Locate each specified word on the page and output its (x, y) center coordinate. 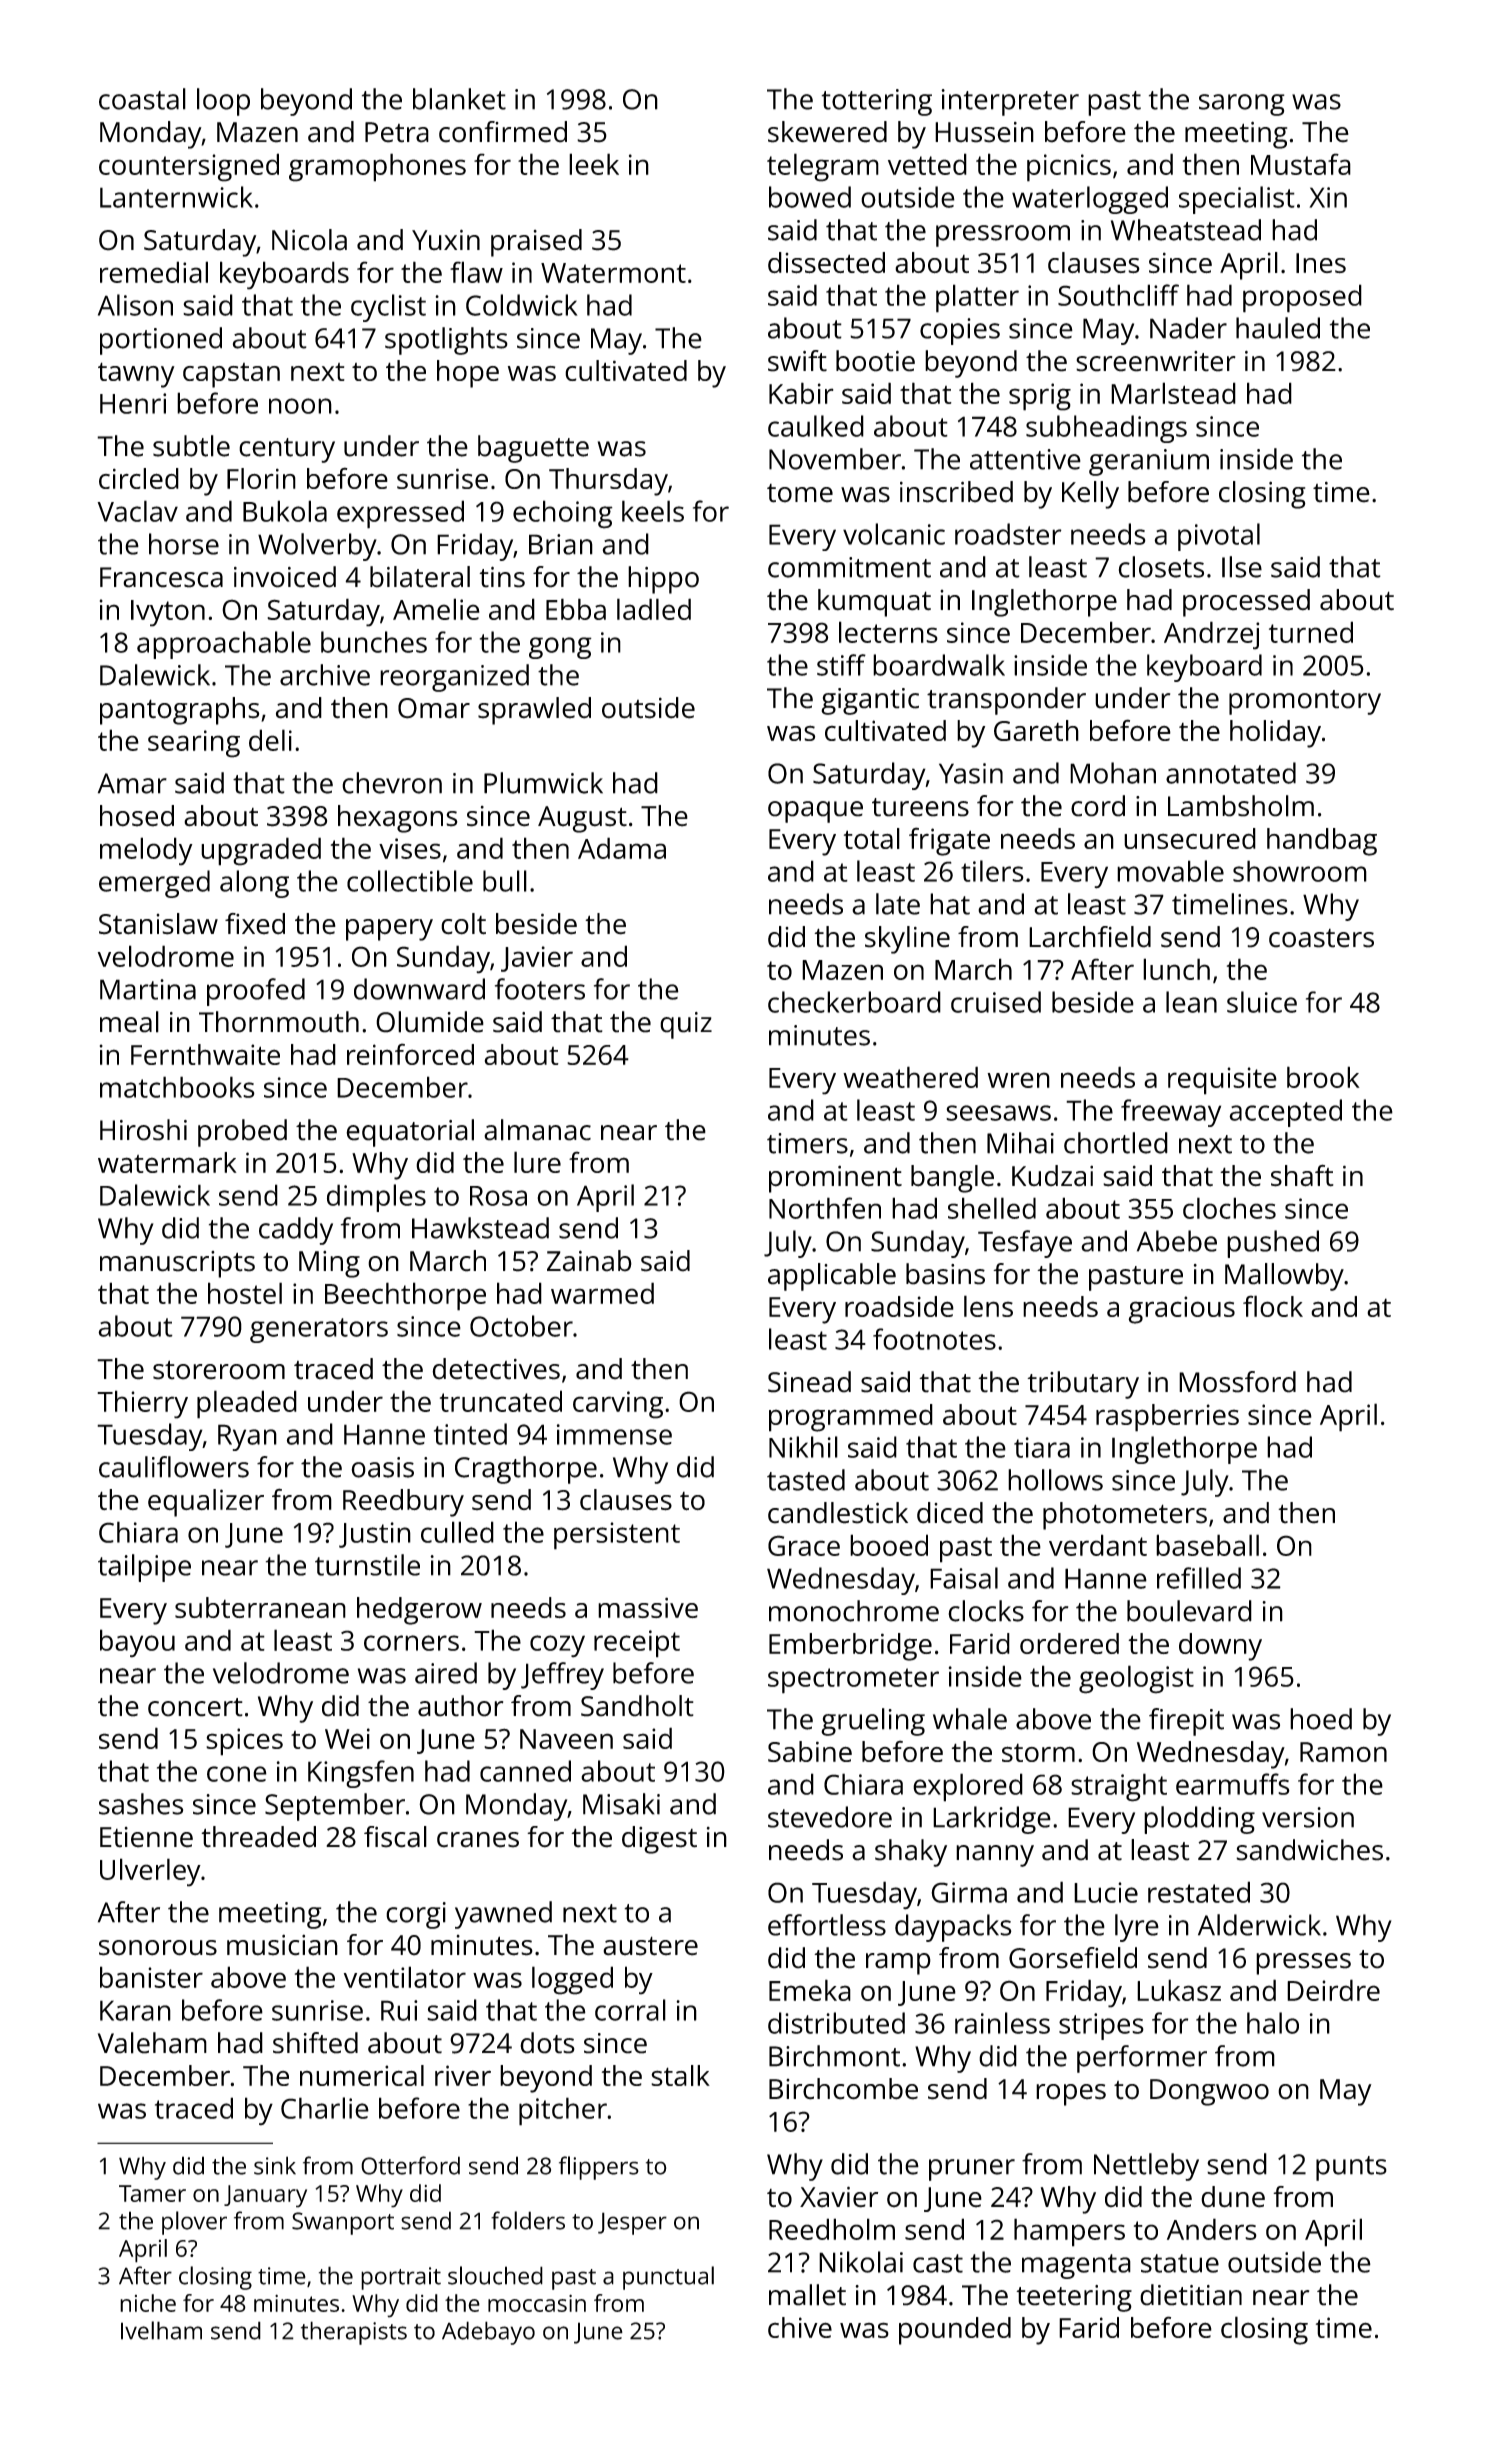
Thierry (142, 1404)
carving (618, 1405)
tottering (876, 102)
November (835, 459)
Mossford (1237, 1382)
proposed (1302, 298)
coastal (142, 99)
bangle (952, 1179)
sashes (141, 1804)
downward (419, 989)
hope (468, 374)
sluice (1262, 1002)
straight (1119, 1787)
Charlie (325, 2108)
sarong (1242, 105)
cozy (557, 1646)
